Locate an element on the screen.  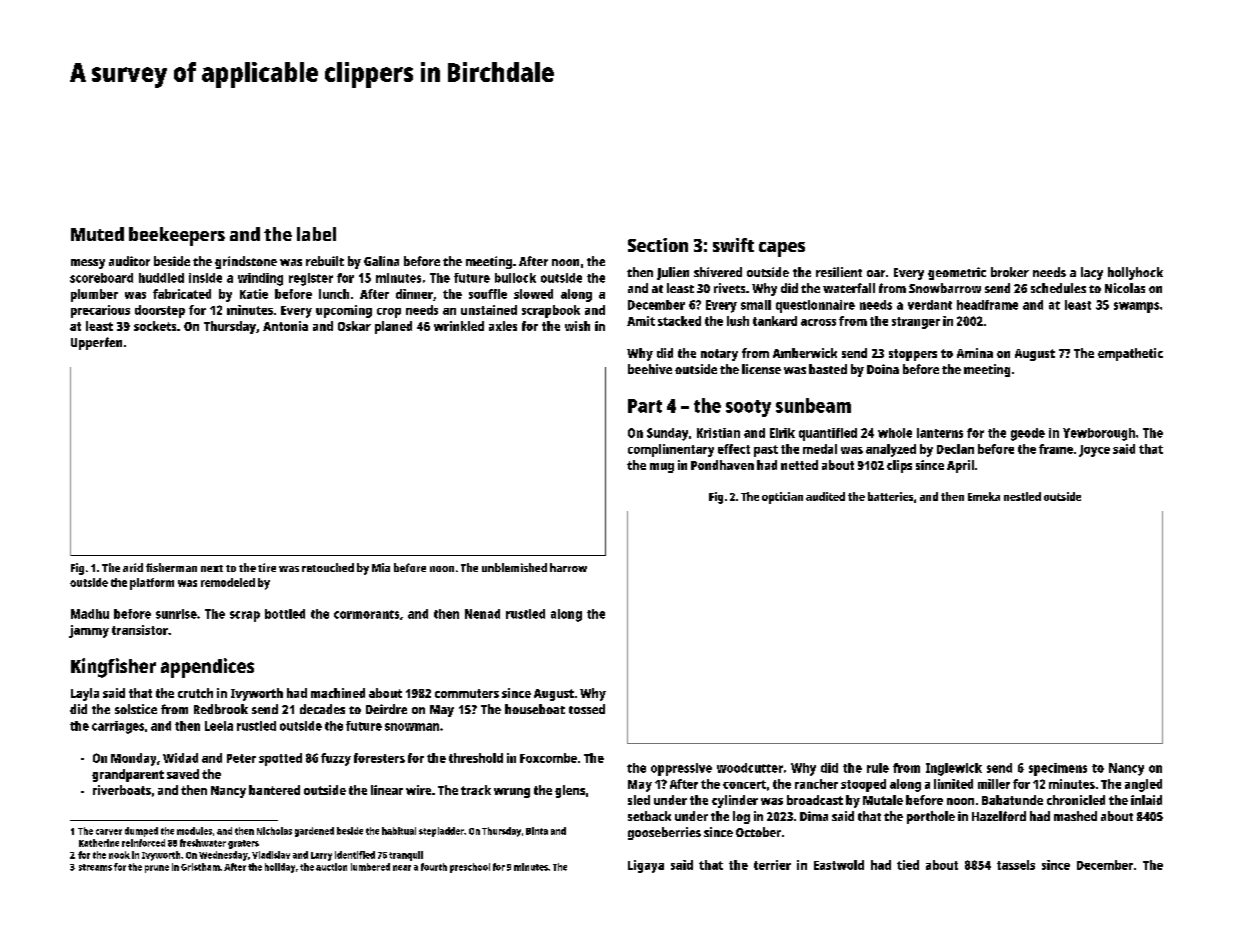
Nenad is located at coordinates (482, 614).
